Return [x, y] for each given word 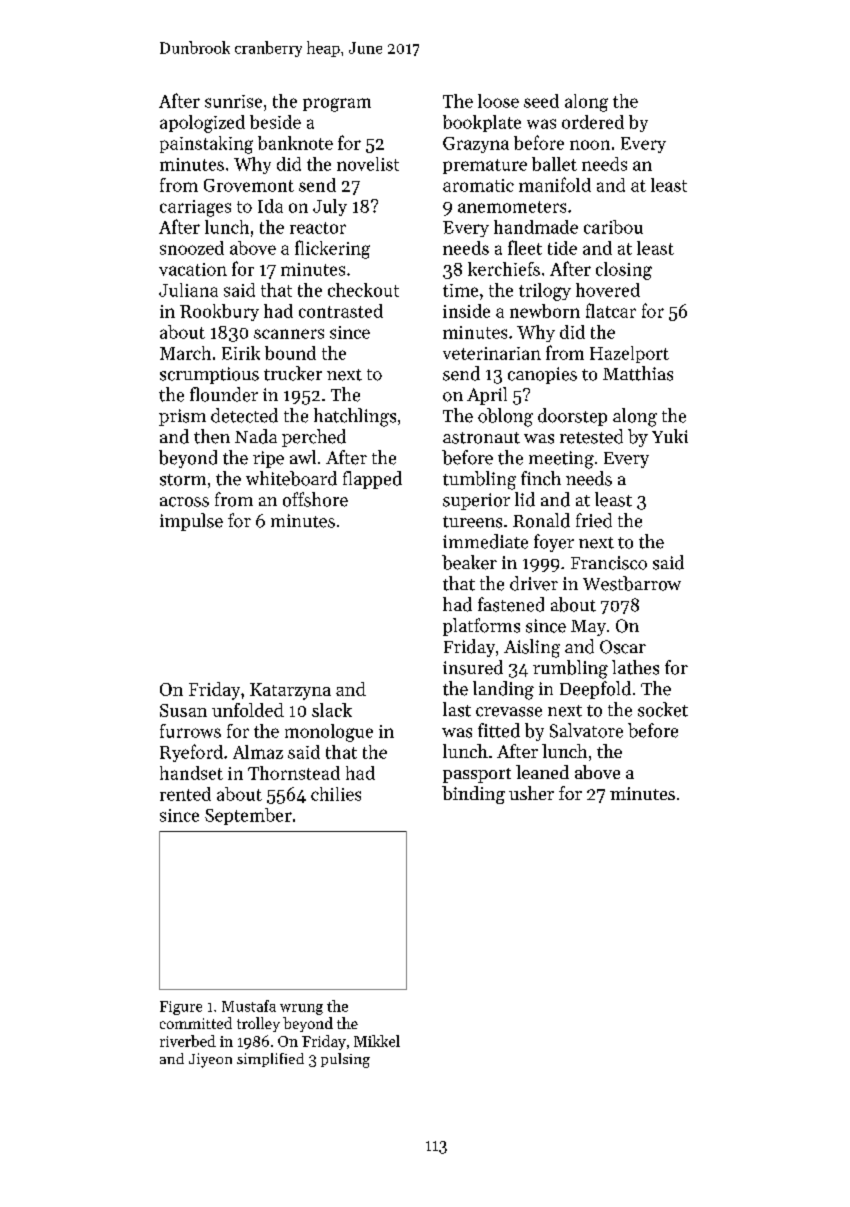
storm [183, 480]
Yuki [670, 436]
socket [663, 709]
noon [590, 145]
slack [332, 710]
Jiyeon [210, 1060]
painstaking [206, 145]
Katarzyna [290, 691]
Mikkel [377, 1041]
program [337, 105]
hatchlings [355, 417]
